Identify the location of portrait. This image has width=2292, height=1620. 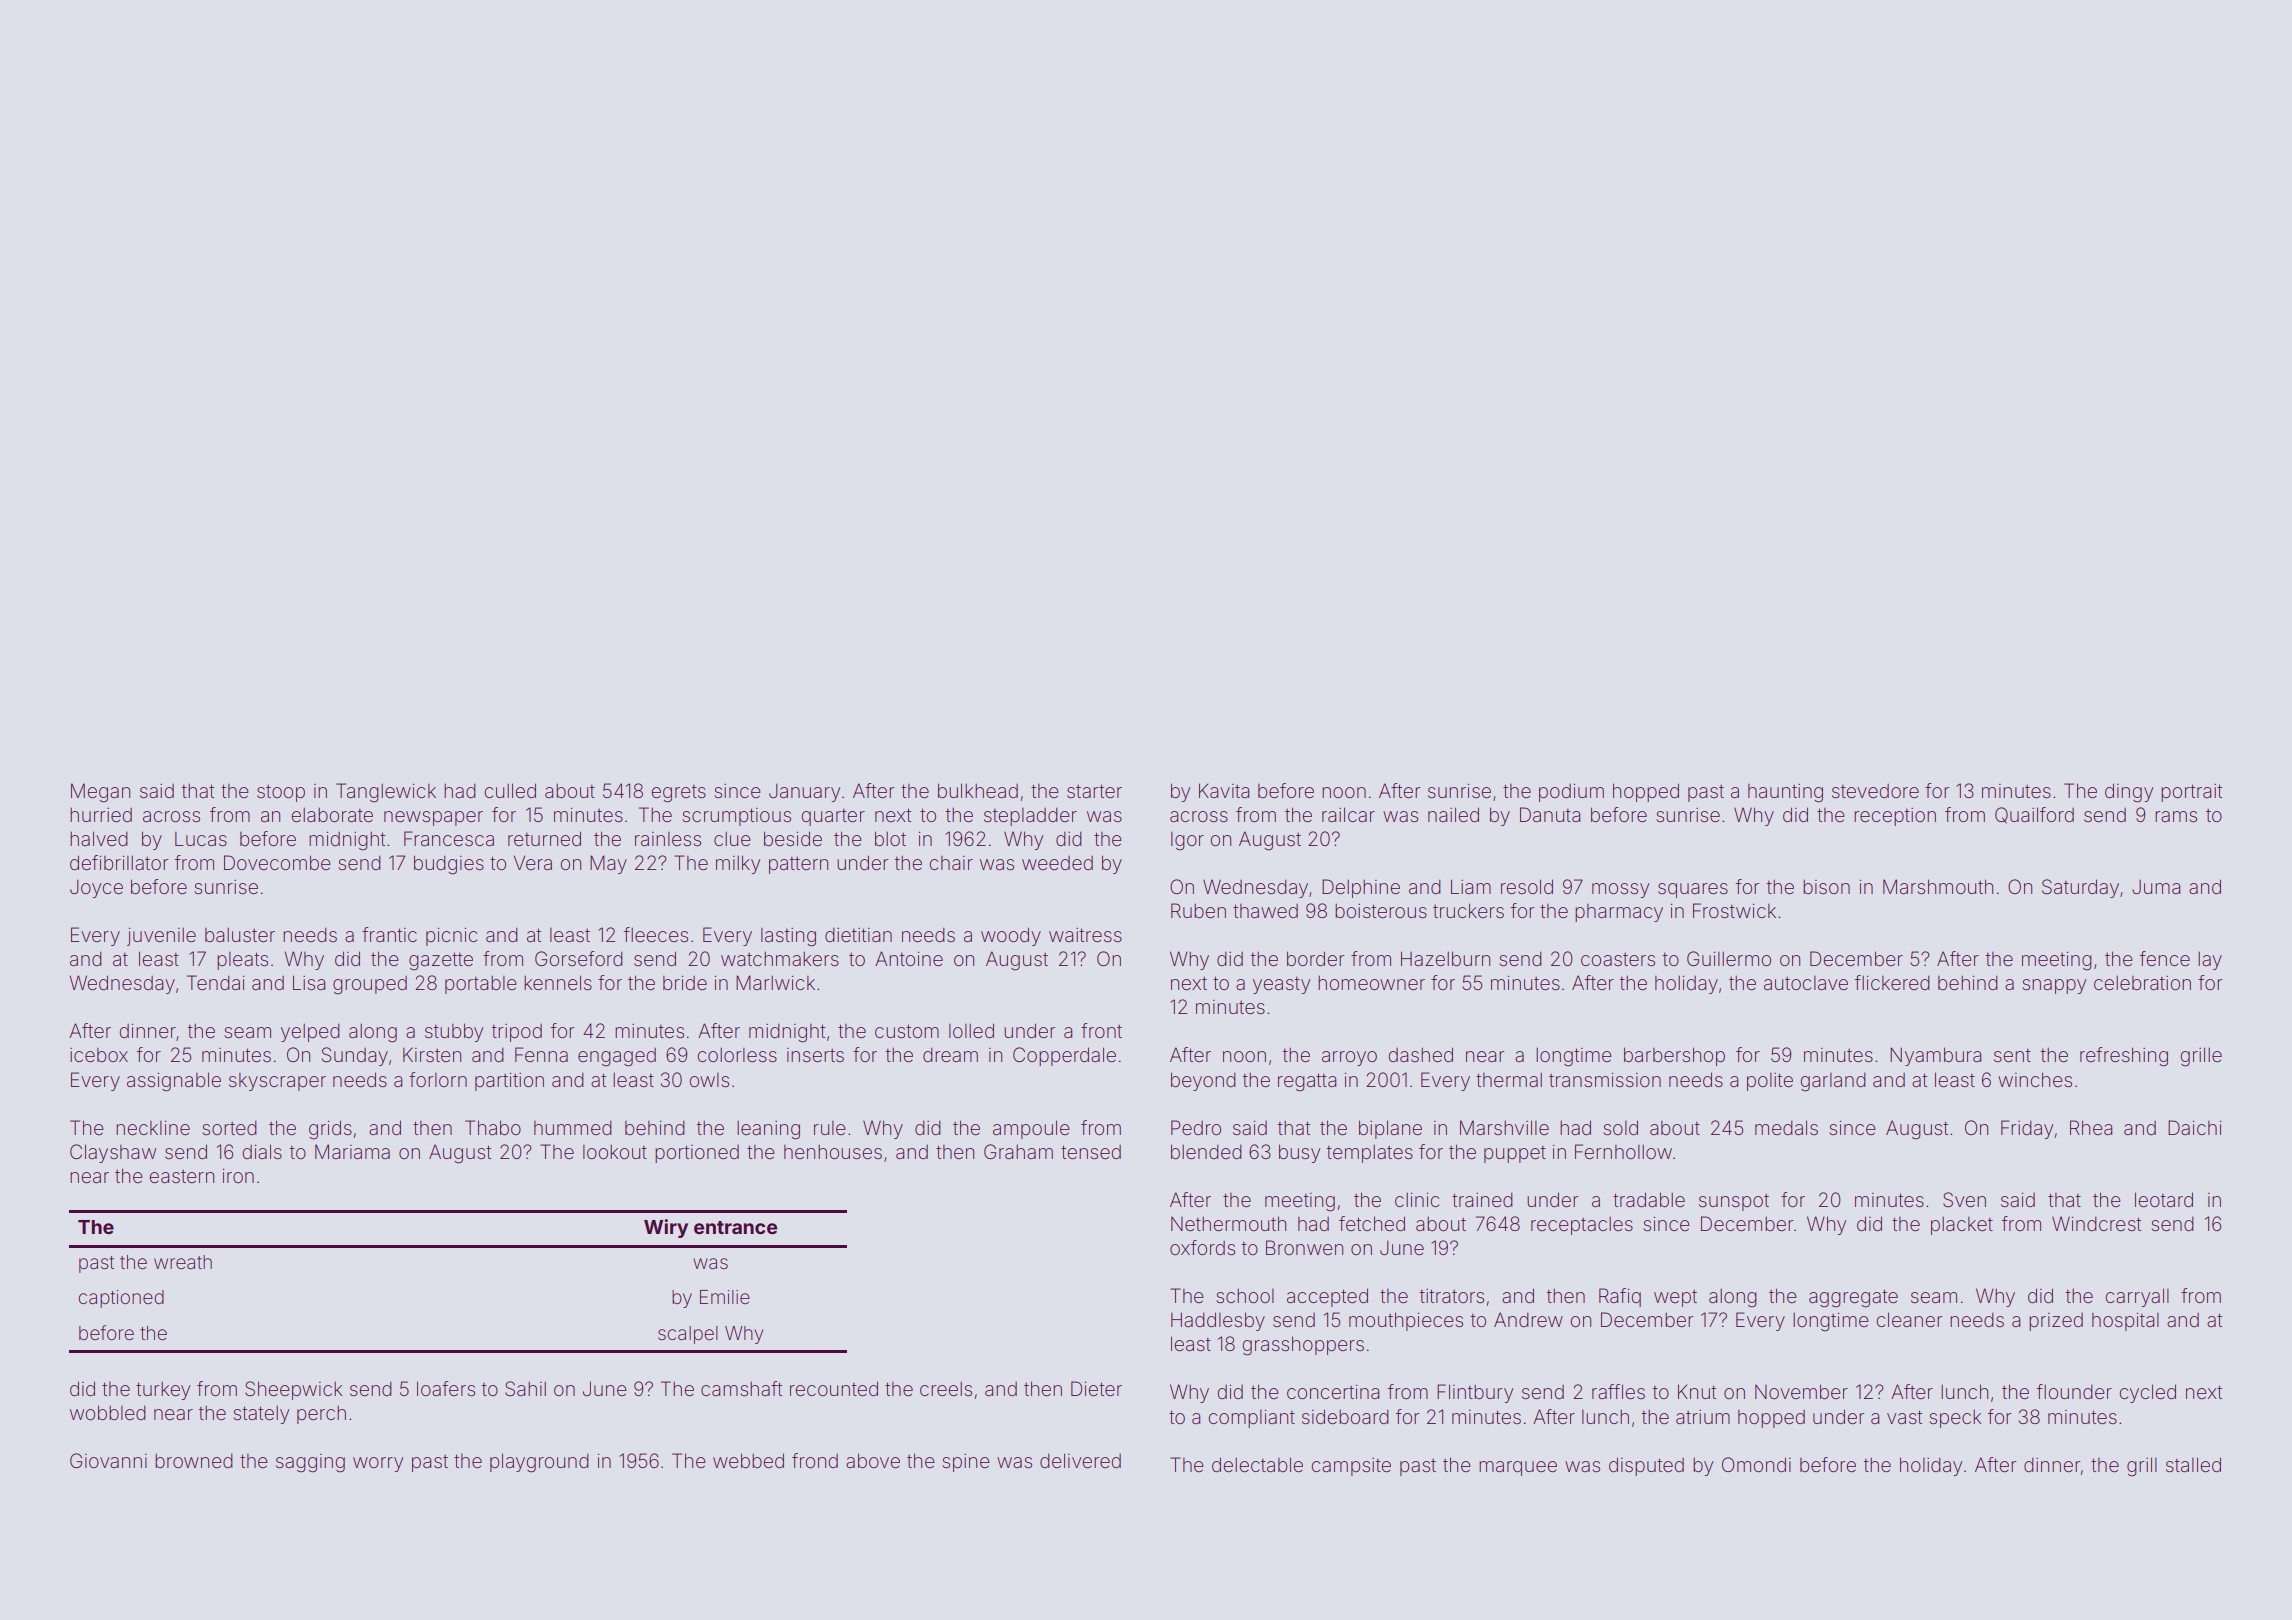
(2191, 793).
